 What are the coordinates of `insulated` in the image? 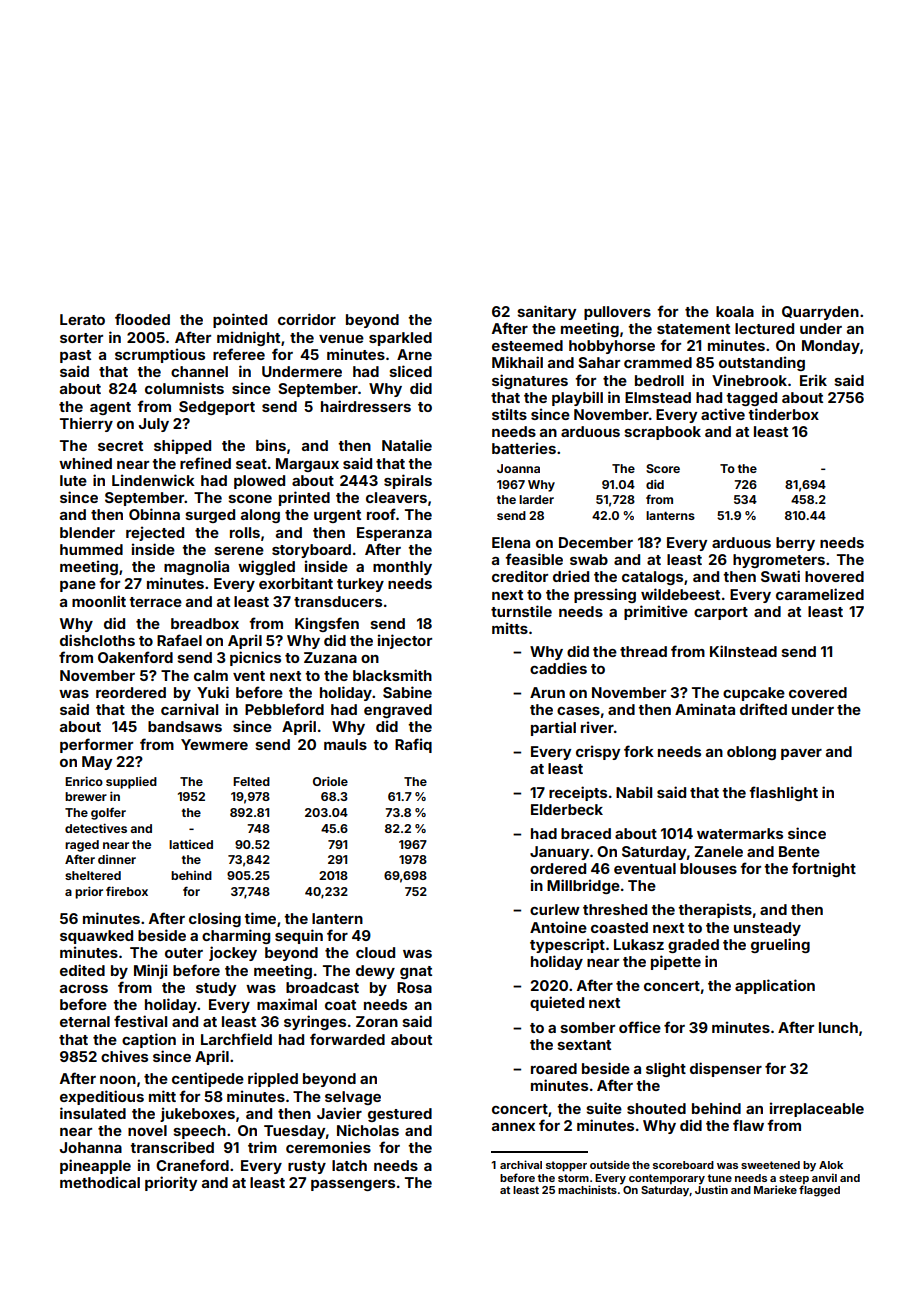 It's located at (93, 1113).
